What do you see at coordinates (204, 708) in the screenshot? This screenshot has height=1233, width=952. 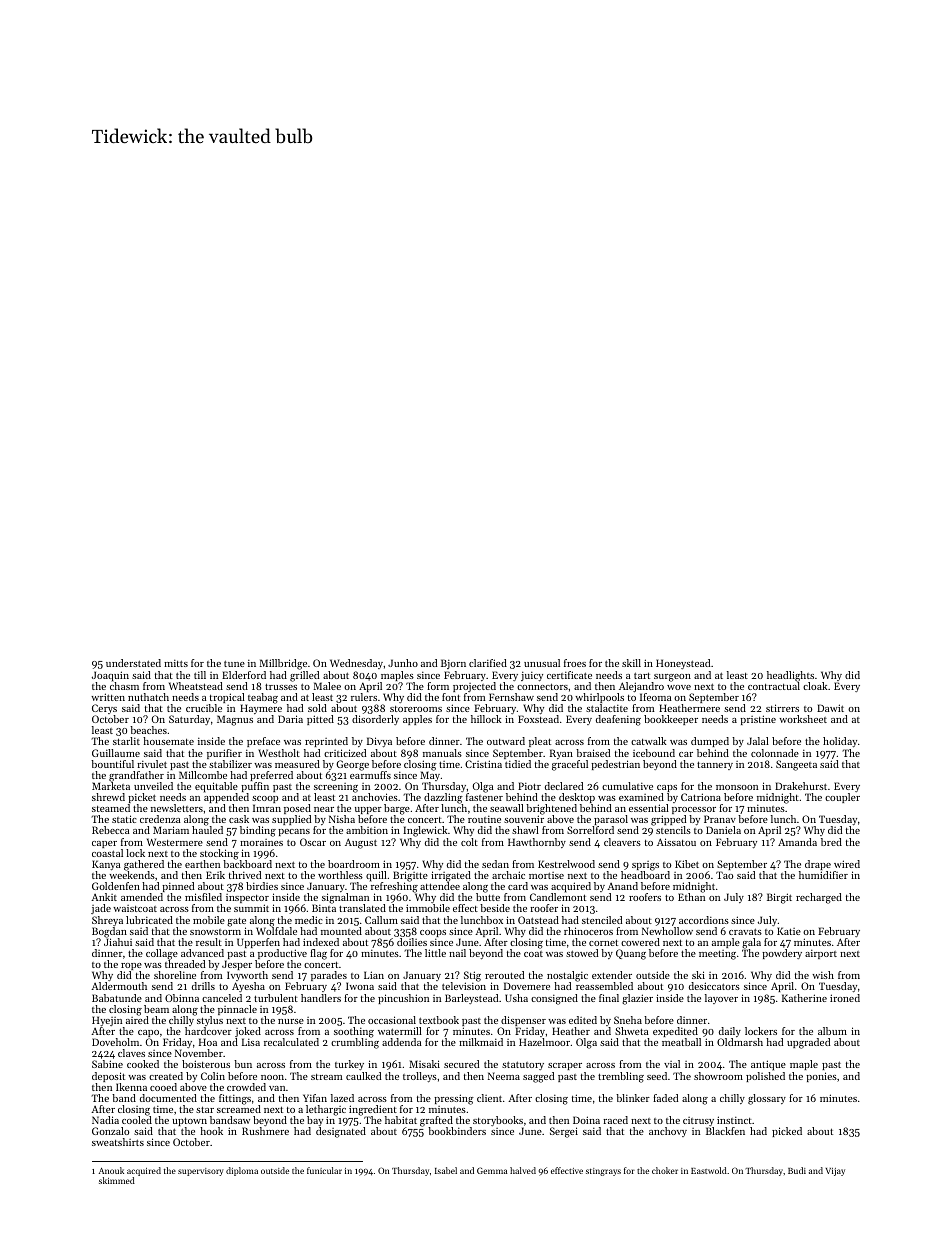 I see `crucible` at bounding box center [204, 708].
